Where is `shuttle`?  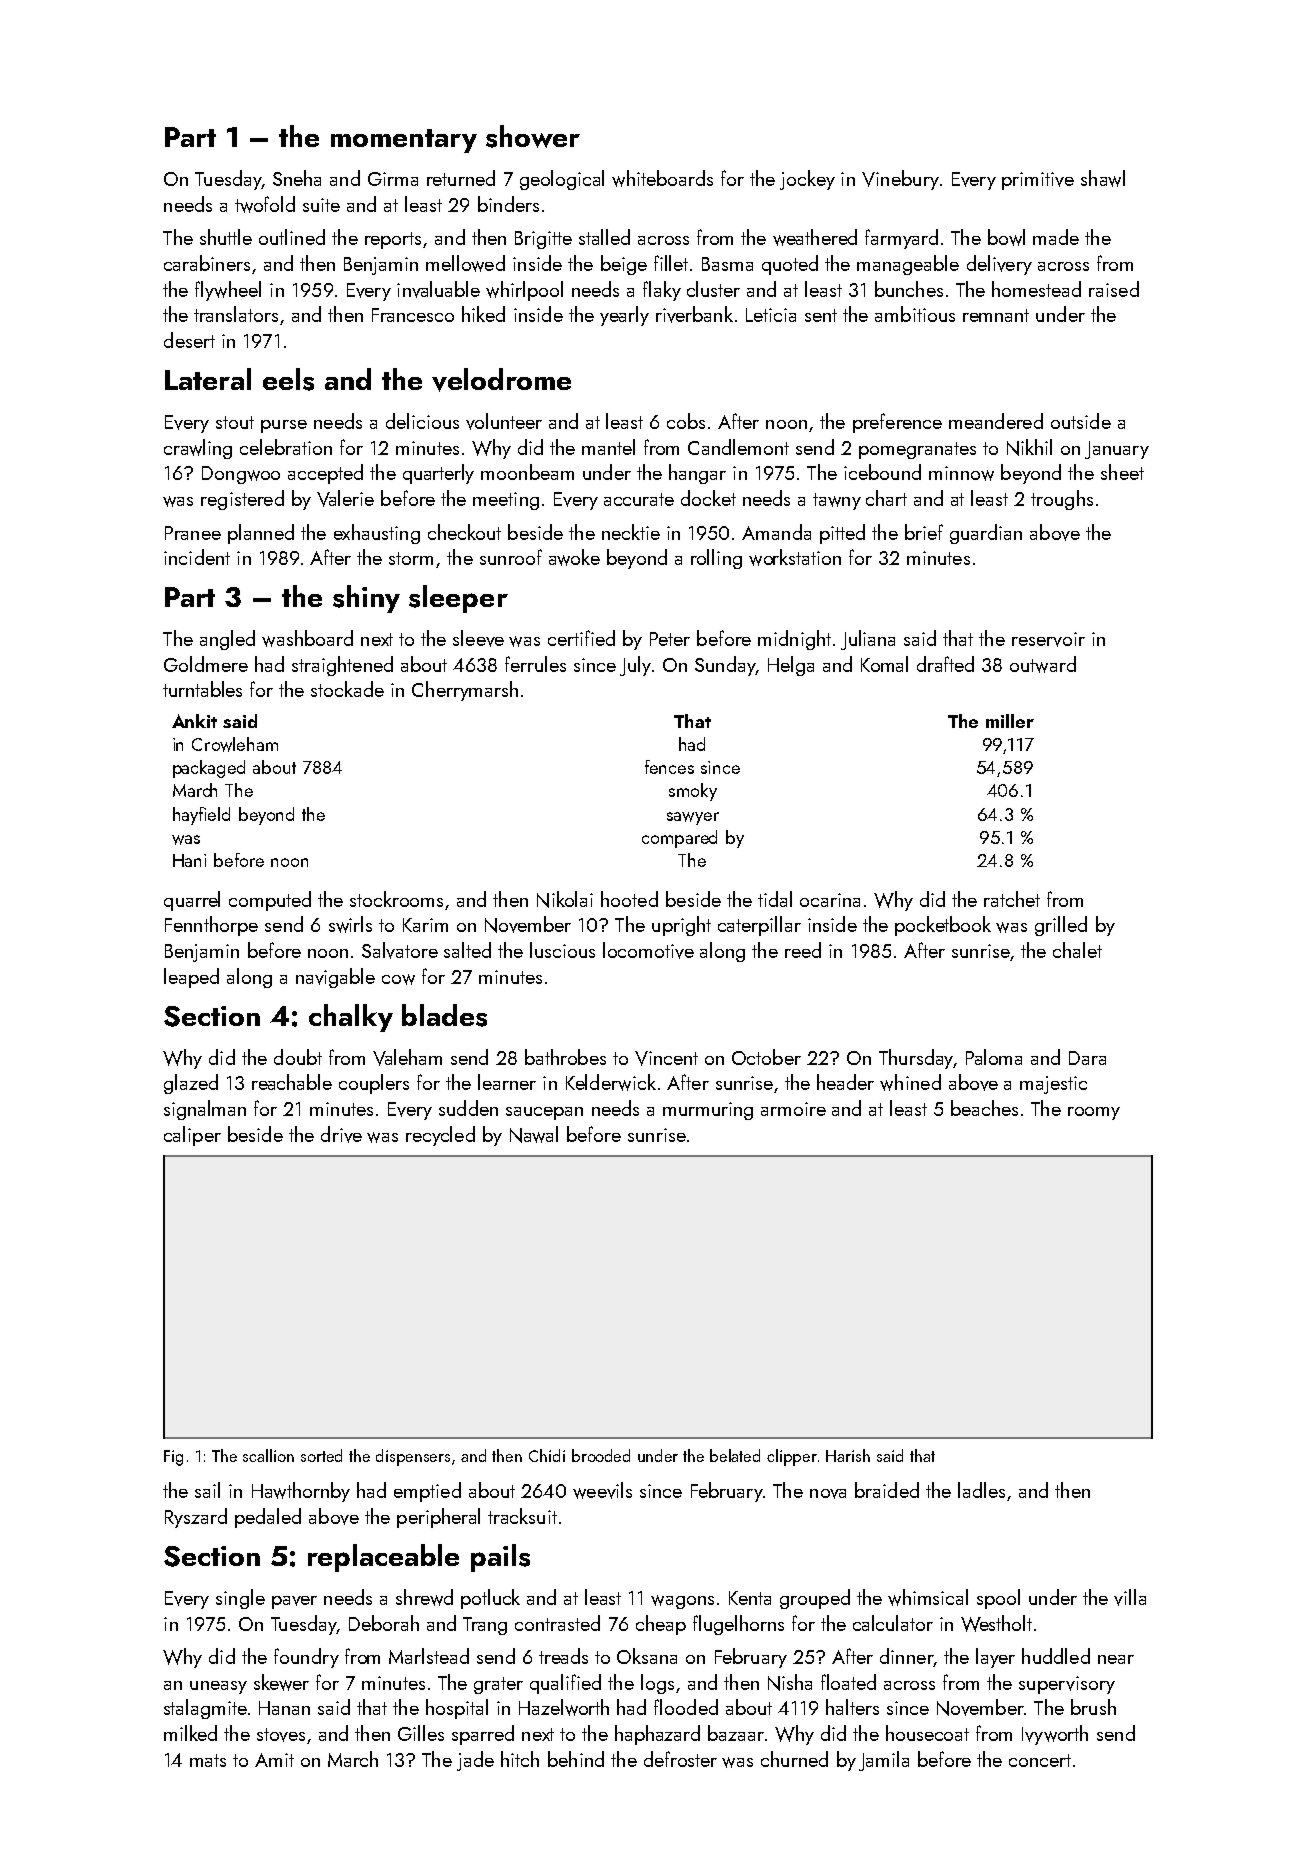 shuttle is located at coordinates (226, 237).
